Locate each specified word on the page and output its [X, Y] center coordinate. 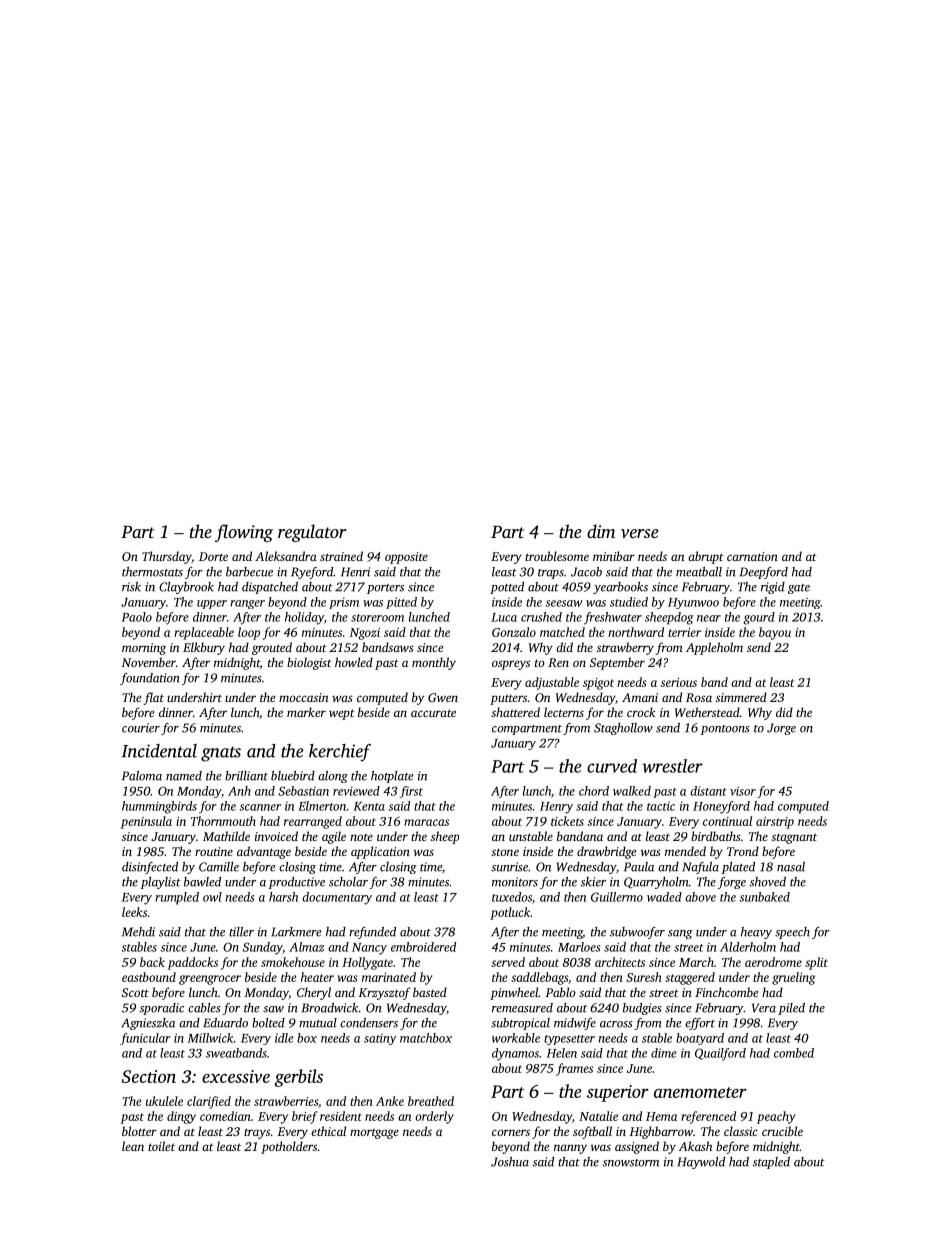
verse [639, 533]
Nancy [369, 949]
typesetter [569, 1040]
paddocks [193, 963]
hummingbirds [159, 807]
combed [794, 1053]
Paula [639, 867]
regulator [312, 533]
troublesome [557, 556]
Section [149, 1076]
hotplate [392, 777]
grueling [793, 978]
